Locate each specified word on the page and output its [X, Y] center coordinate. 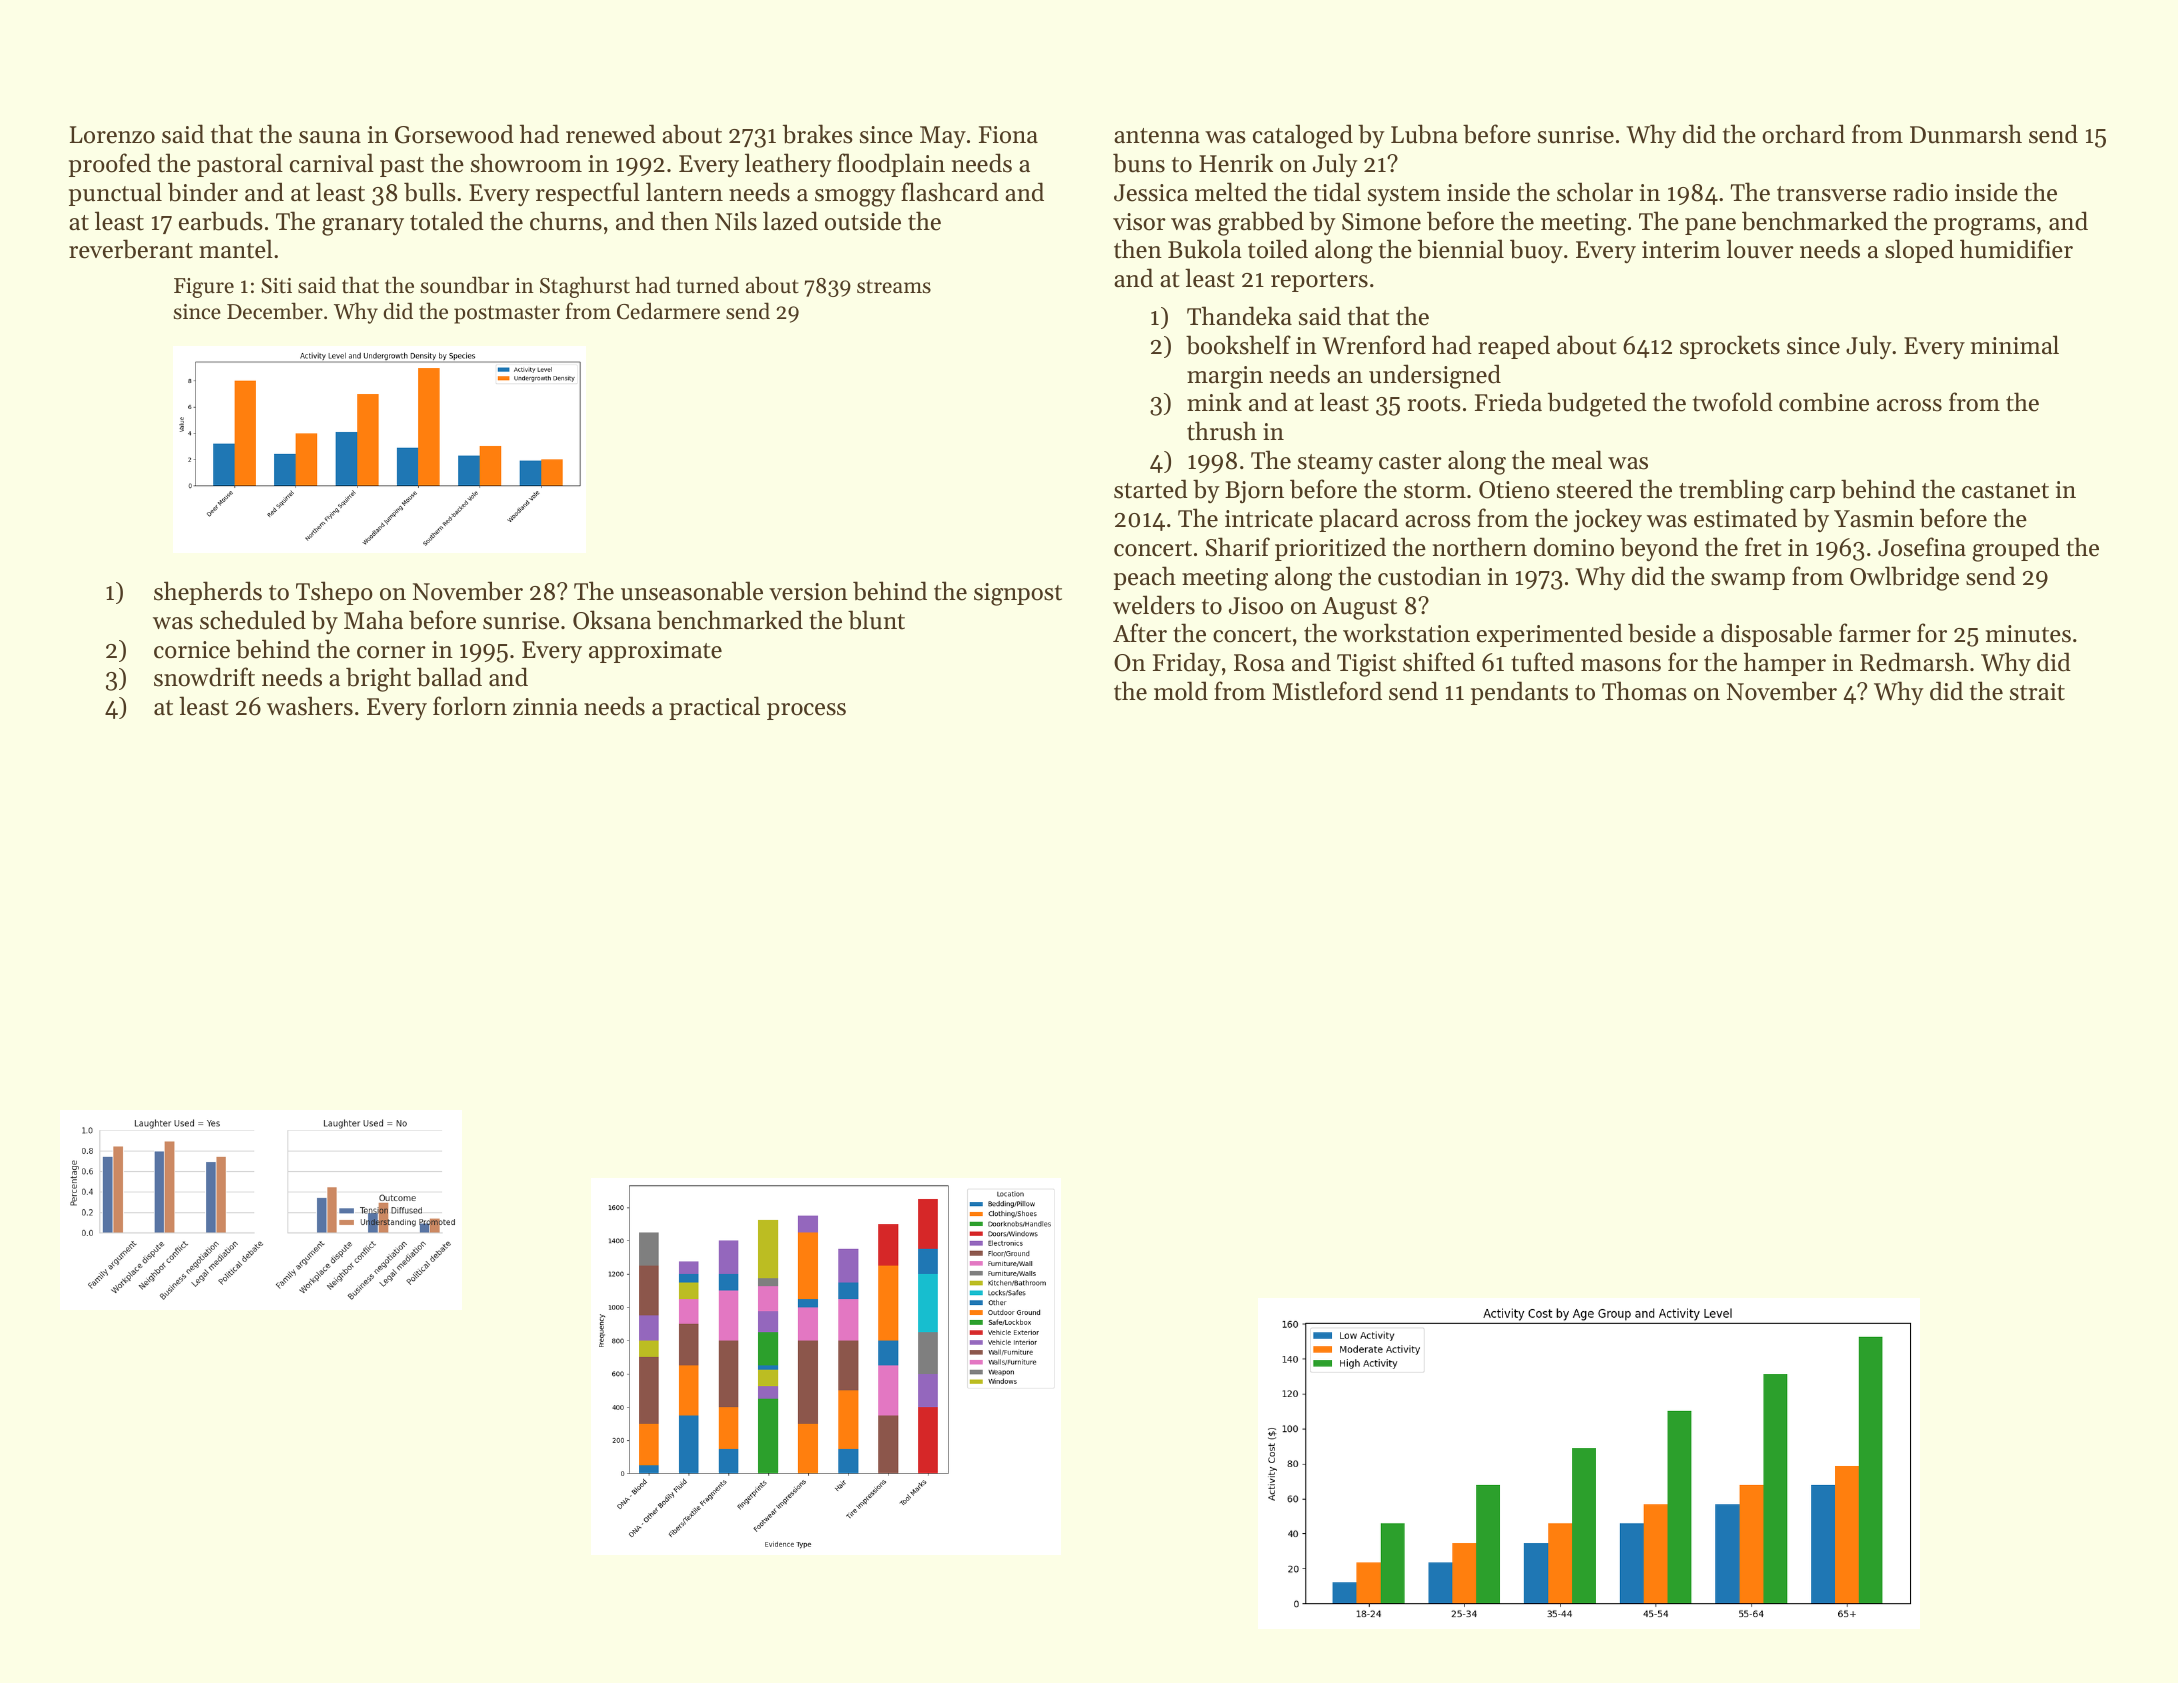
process [806, 711]
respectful [588, 194]
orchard [1803, 134]
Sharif [1238, 547]
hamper [1785, 664]
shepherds [208, 593]
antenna [1157, 136]
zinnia [545, 706]
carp [1812, 494]
